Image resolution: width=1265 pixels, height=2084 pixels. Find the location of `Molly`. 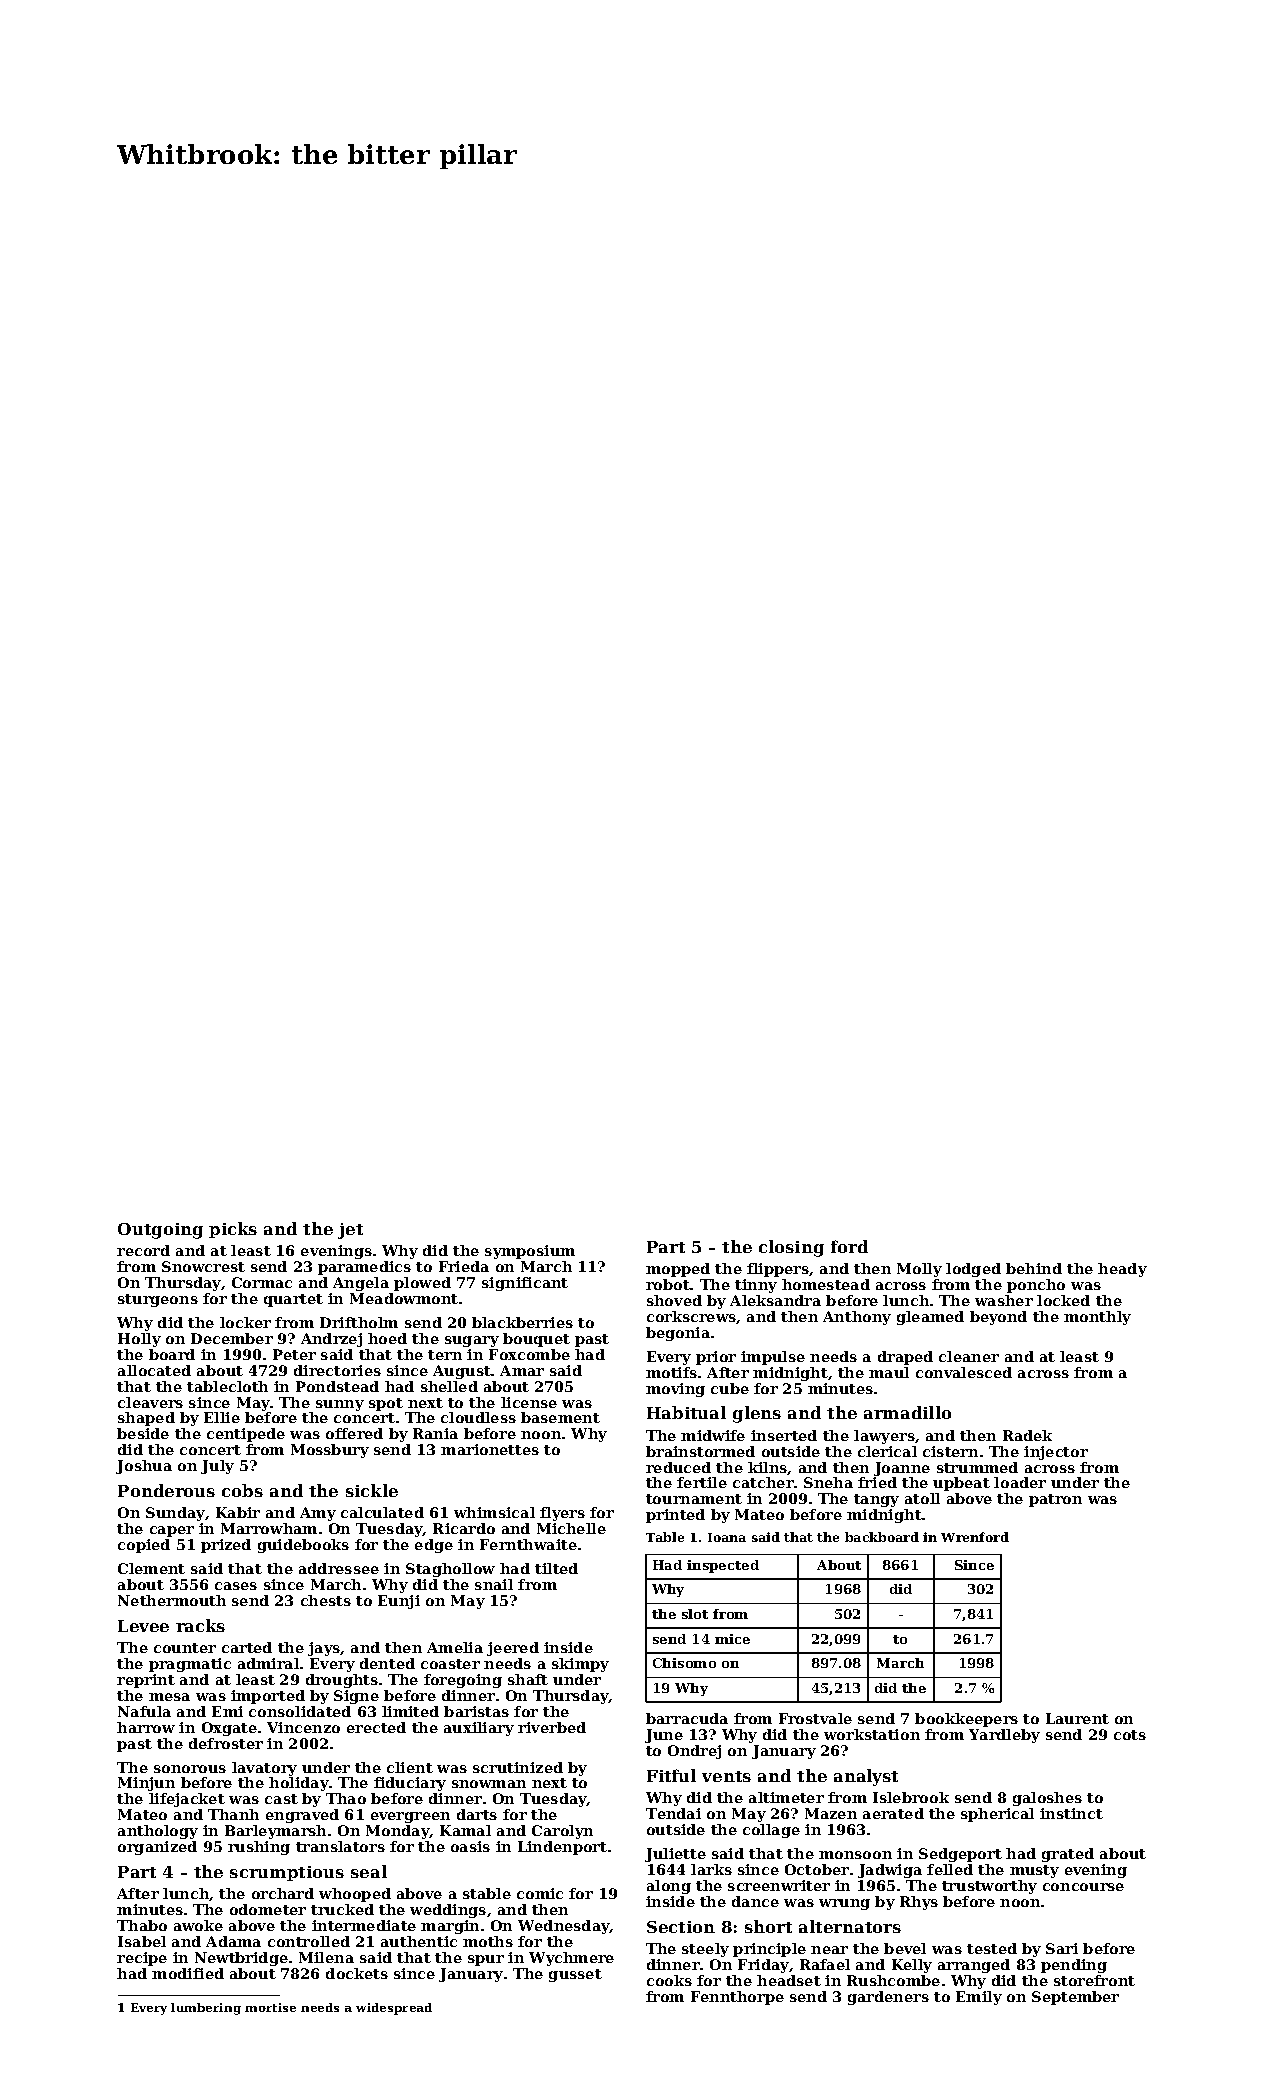

Molly is located at coordinates (919, 1270).
